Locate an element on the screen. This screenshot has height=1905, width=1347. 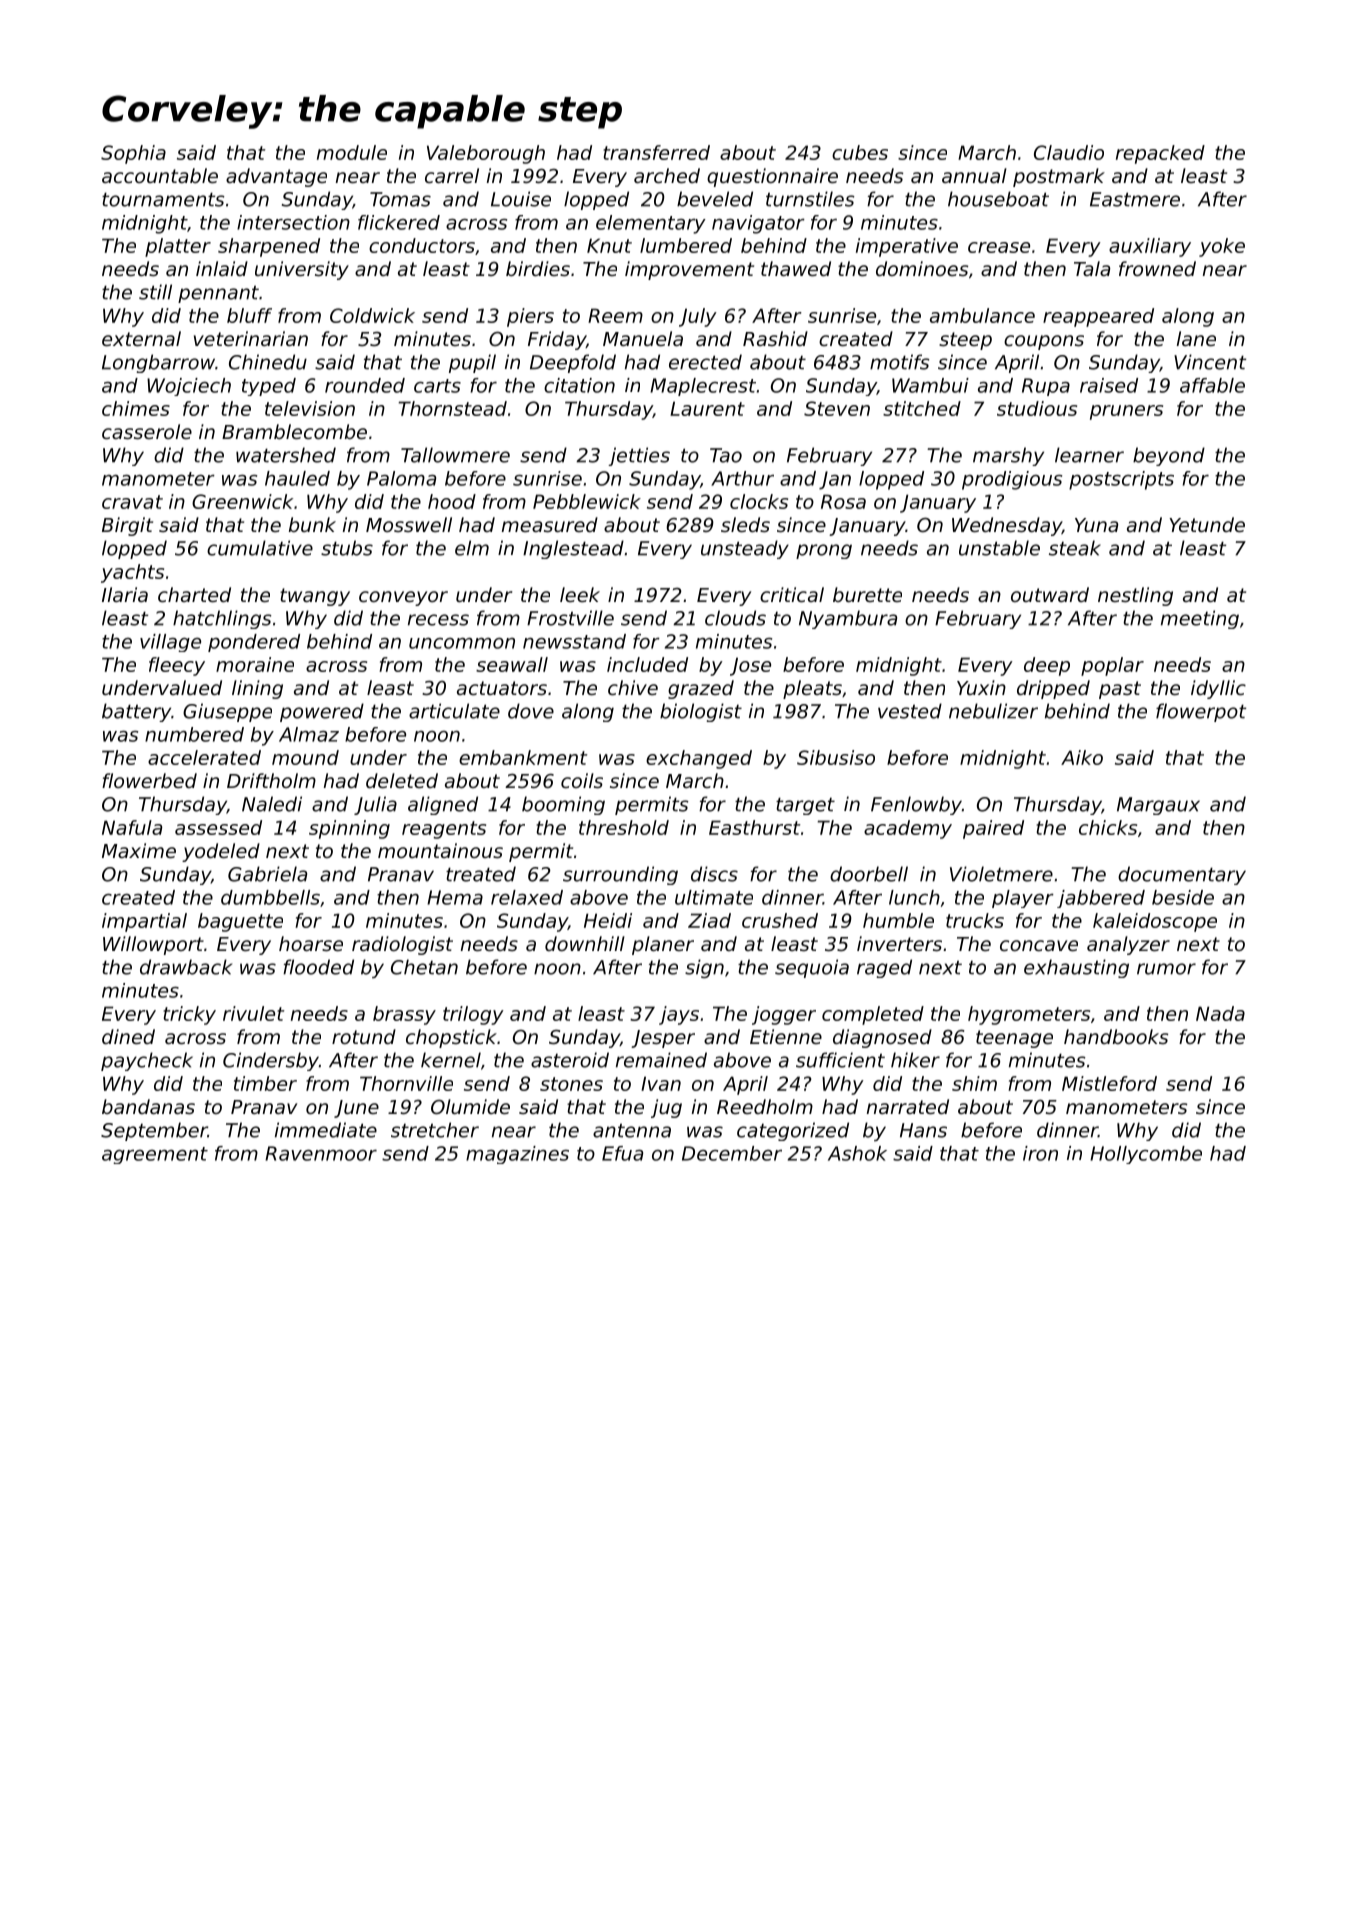
Easthurst is located at coordinates (754, 827).
